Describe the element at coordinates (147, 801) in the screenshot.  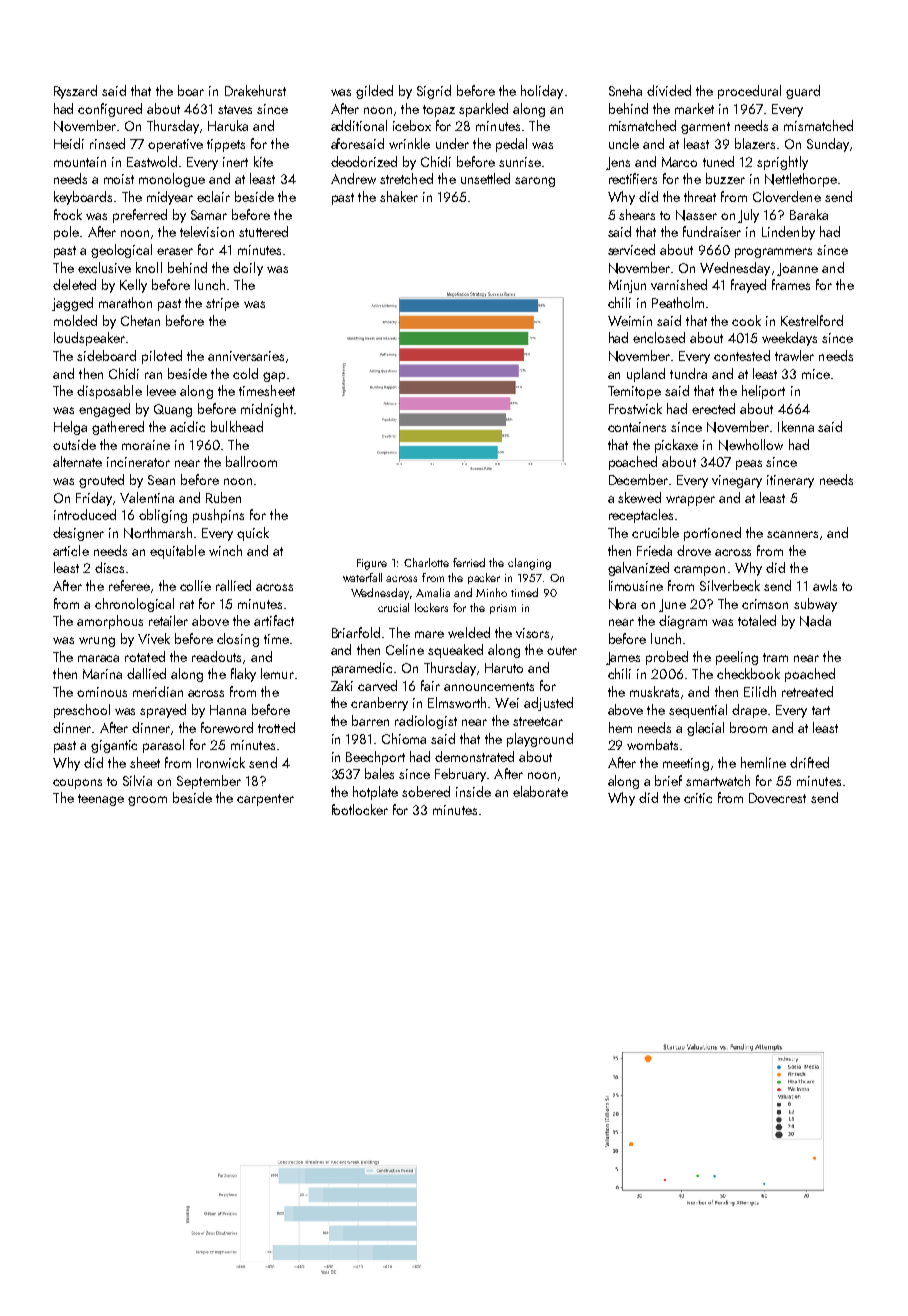
I see `groom` at that location.
